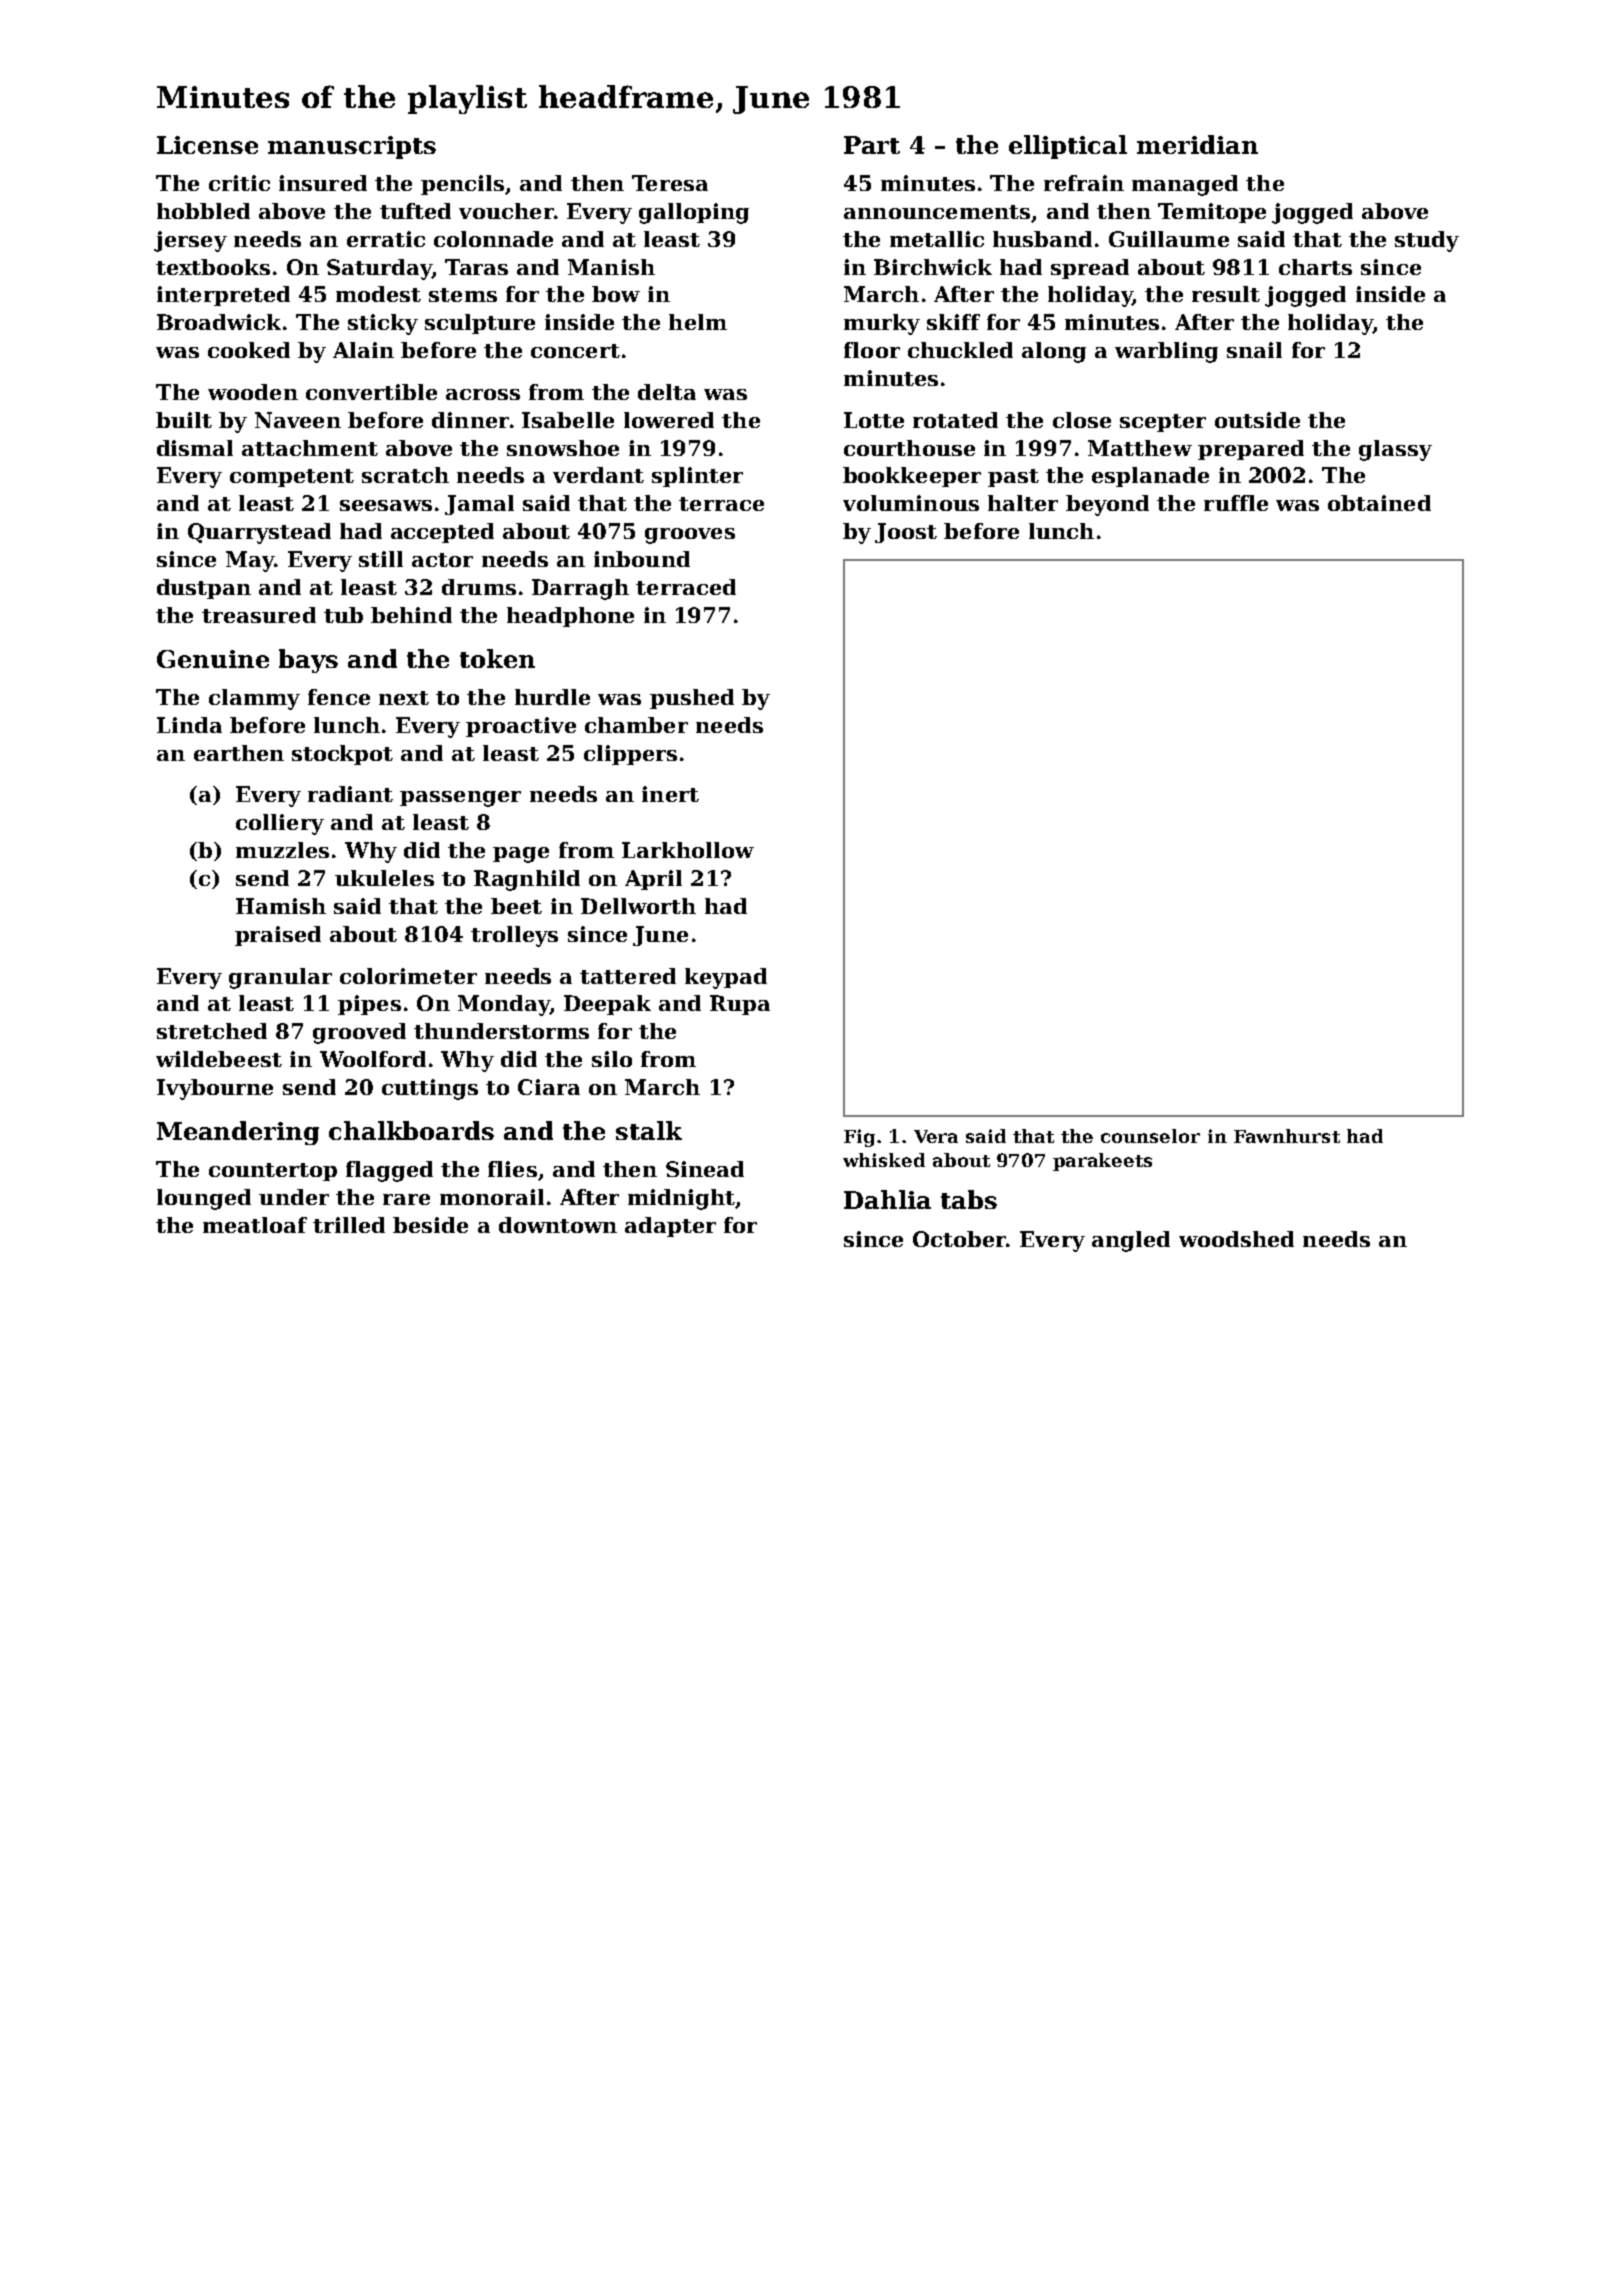 The width and height of the screenshot is (1620, 2292). What do you see at coordinates (204, 1199) in the screenshot?
I see `lounged` at bounding box center [204, 1199].
